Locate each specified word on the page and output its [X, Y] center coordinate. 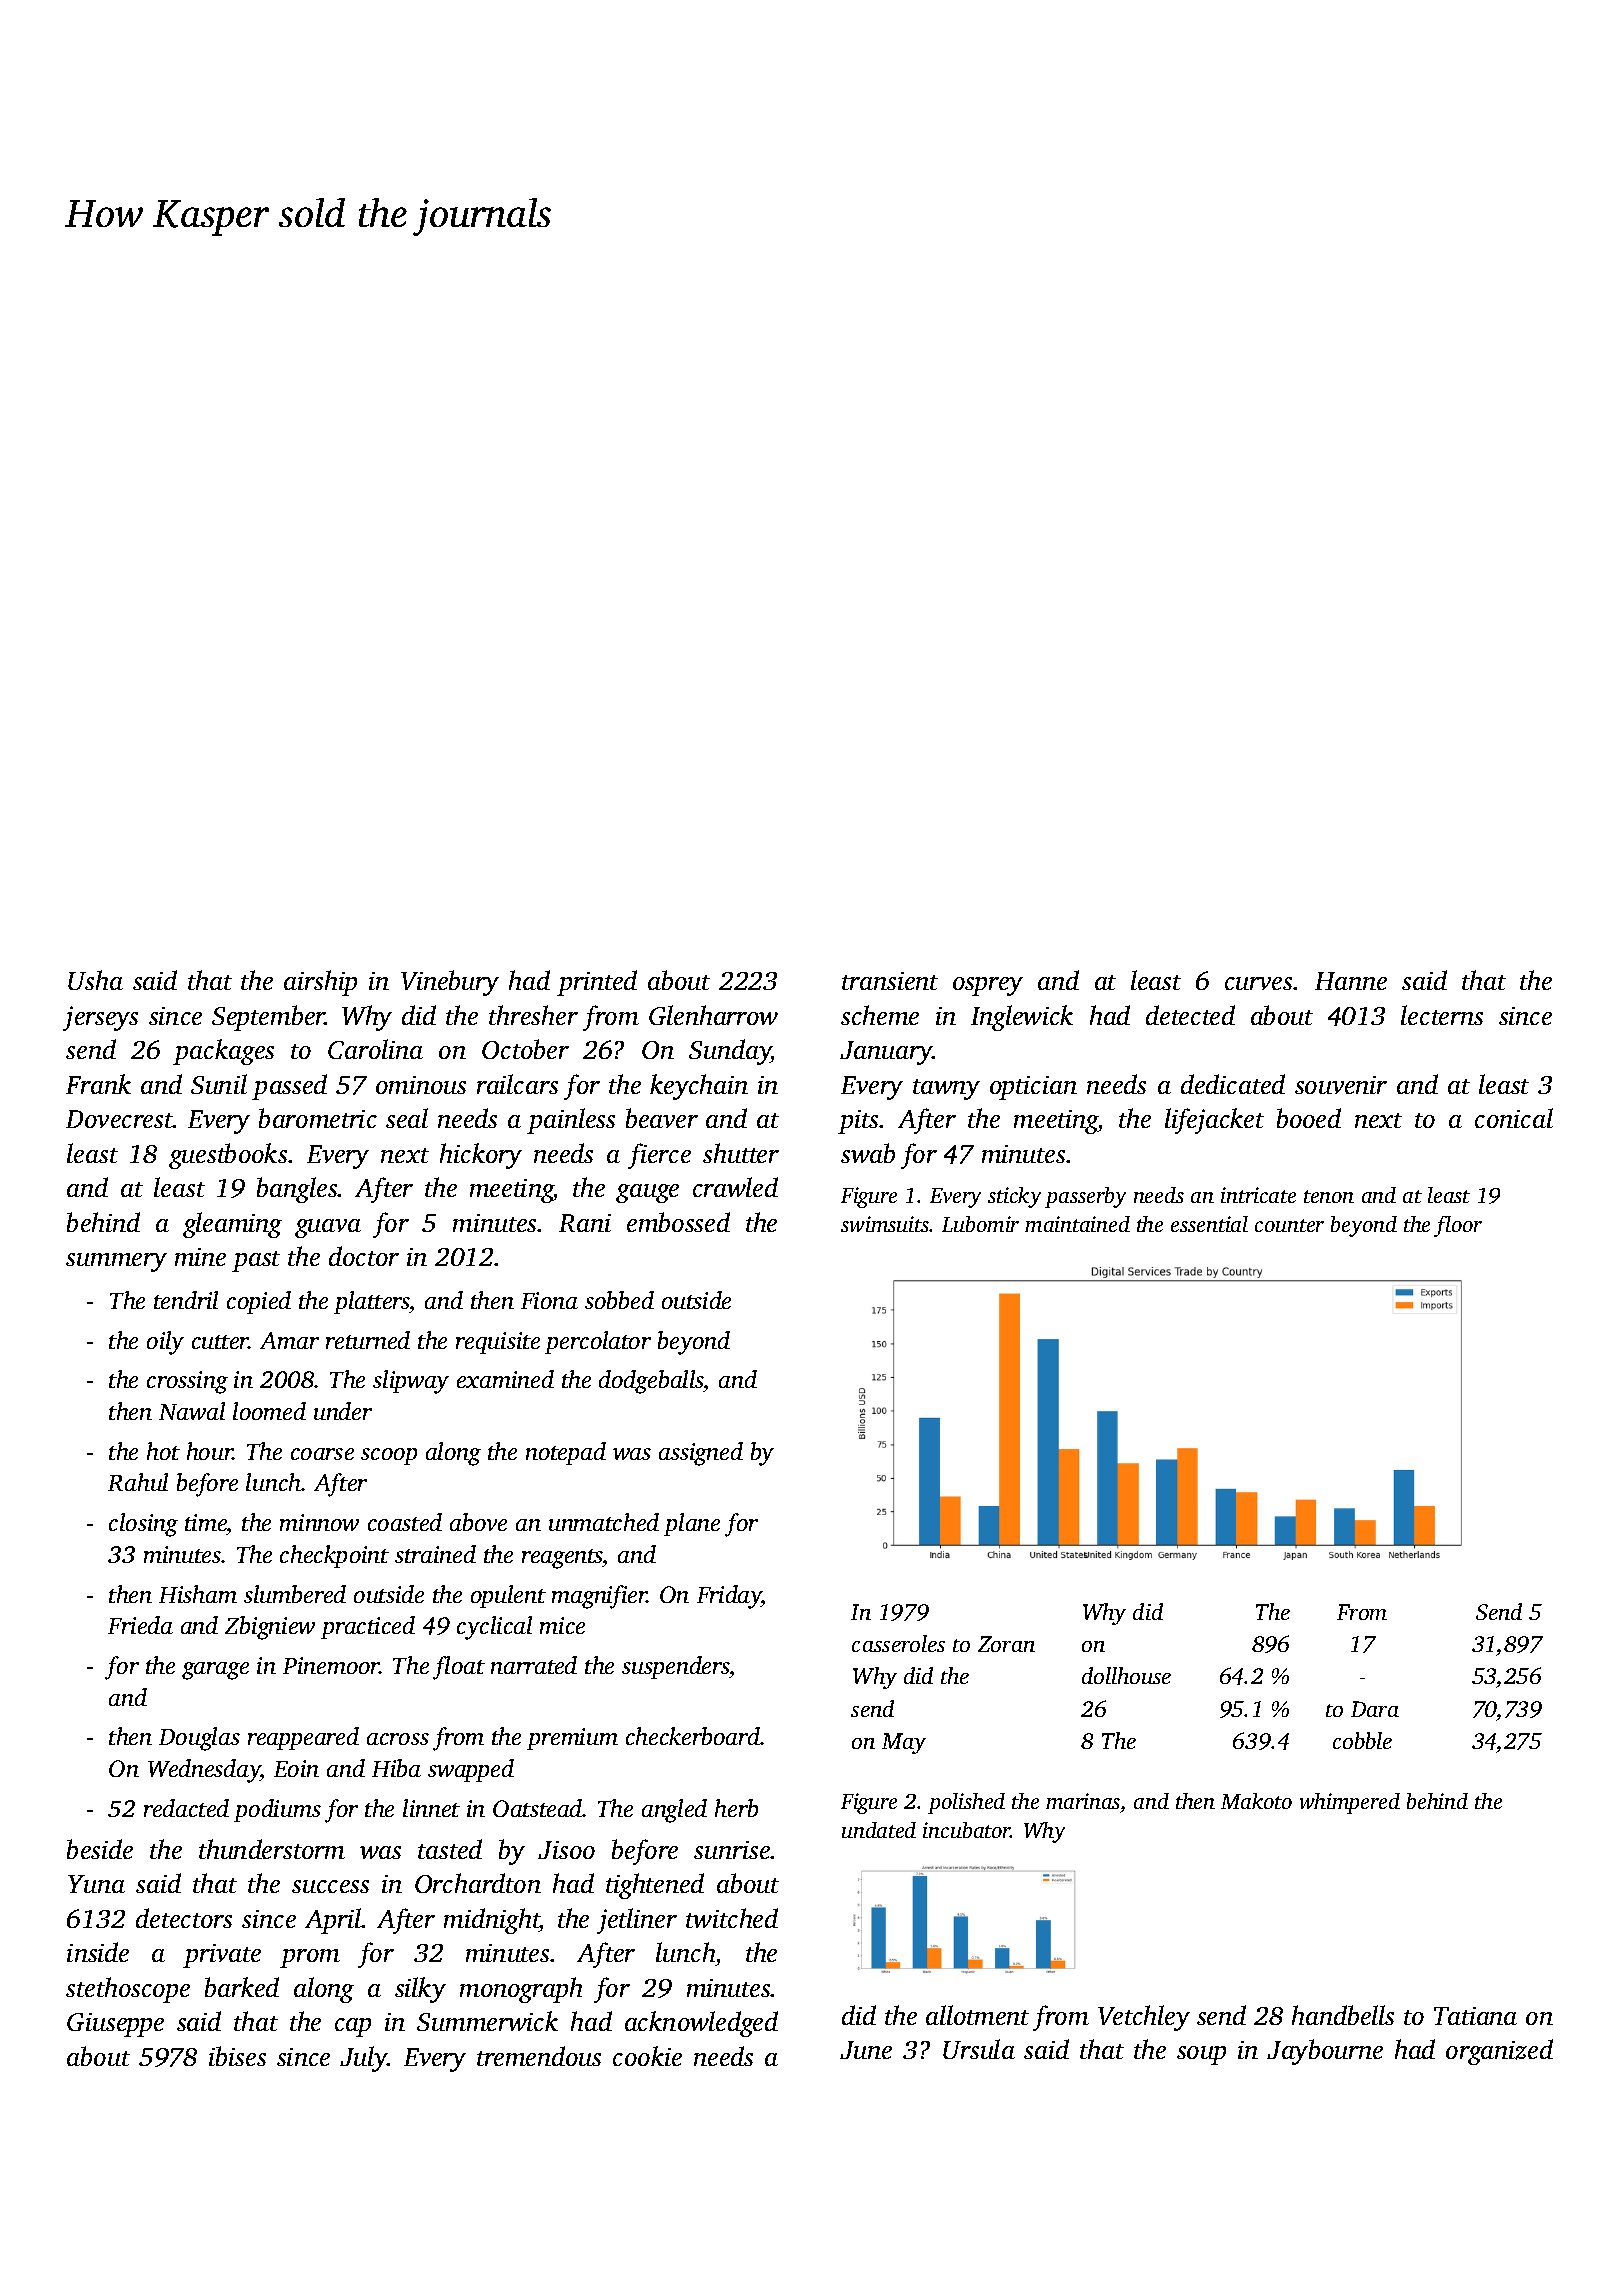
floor [1458, 1226]
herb [736, 1808]
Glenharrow [713, 1015]
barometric [318, 1118]
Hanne [1351, 981]
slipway [411, 1382]
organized [1499, 2052]
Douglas [199, 1739]
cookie [647, 2056]
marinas [1083, 1801]
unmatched [604, 1522]
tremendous [539, 2056]
